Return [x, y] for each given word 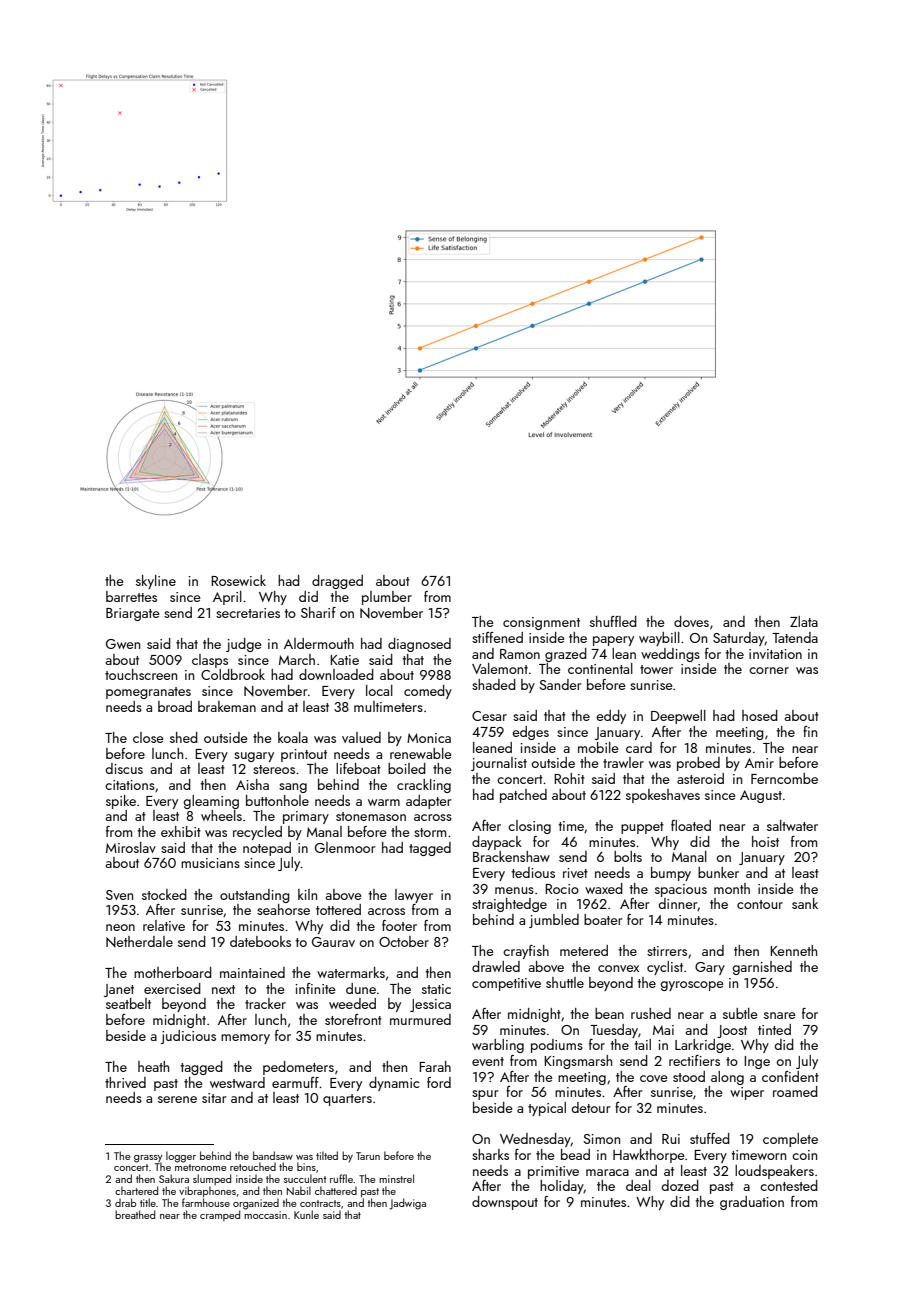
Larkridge [703, 1046]
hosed [760, 715]
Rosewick [238, 580]
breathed [135, 1214]
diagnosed [419, 645]
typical [547, 1109]
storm [430, 832]
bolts [628, 856]
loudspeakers [774, 1172]
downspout [505, 1203]
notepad [267, 849]
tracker [265, 1003]
